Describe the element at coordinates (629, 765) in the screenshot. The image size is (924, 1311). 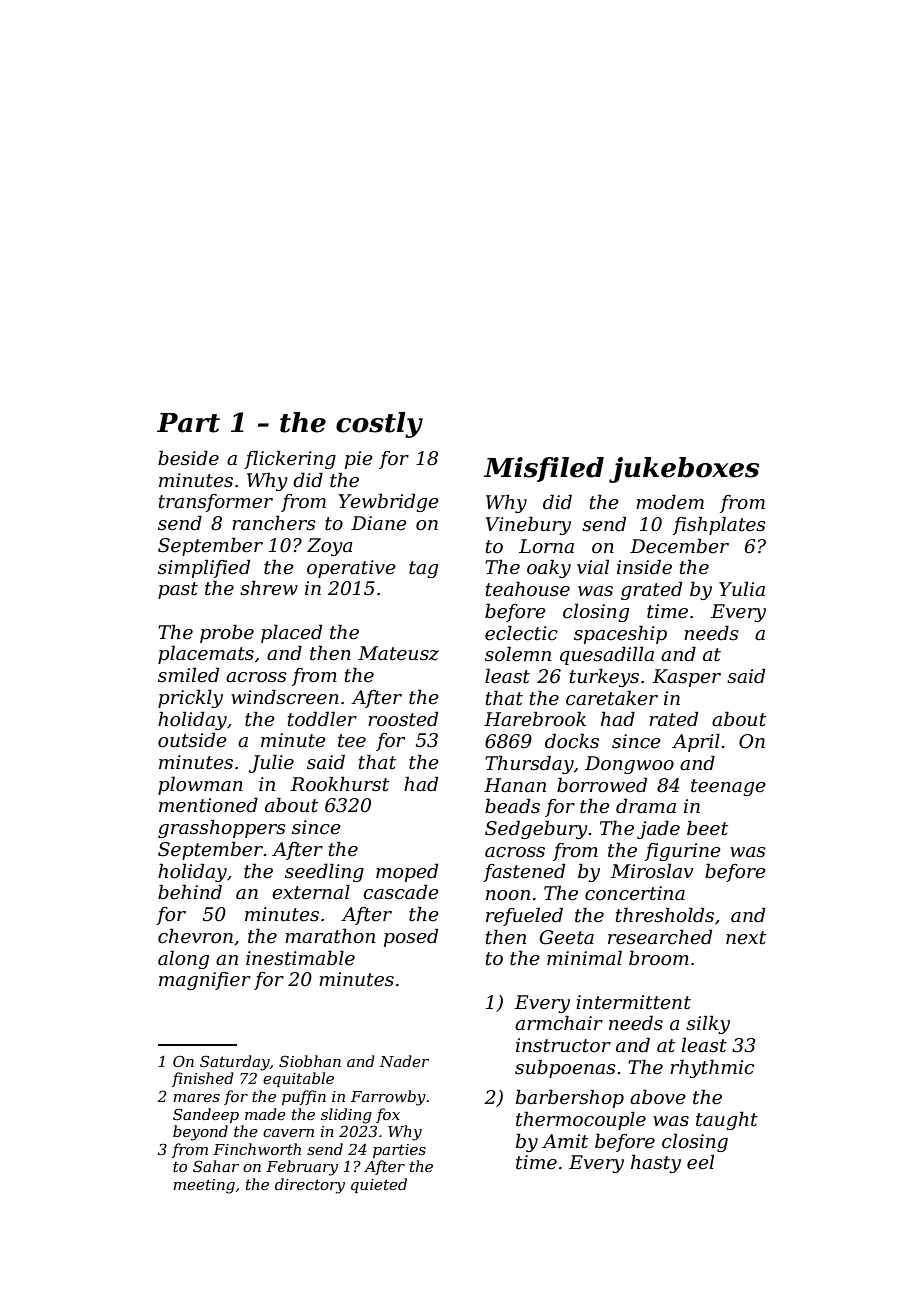
I see `Dongwoo` at that location.
